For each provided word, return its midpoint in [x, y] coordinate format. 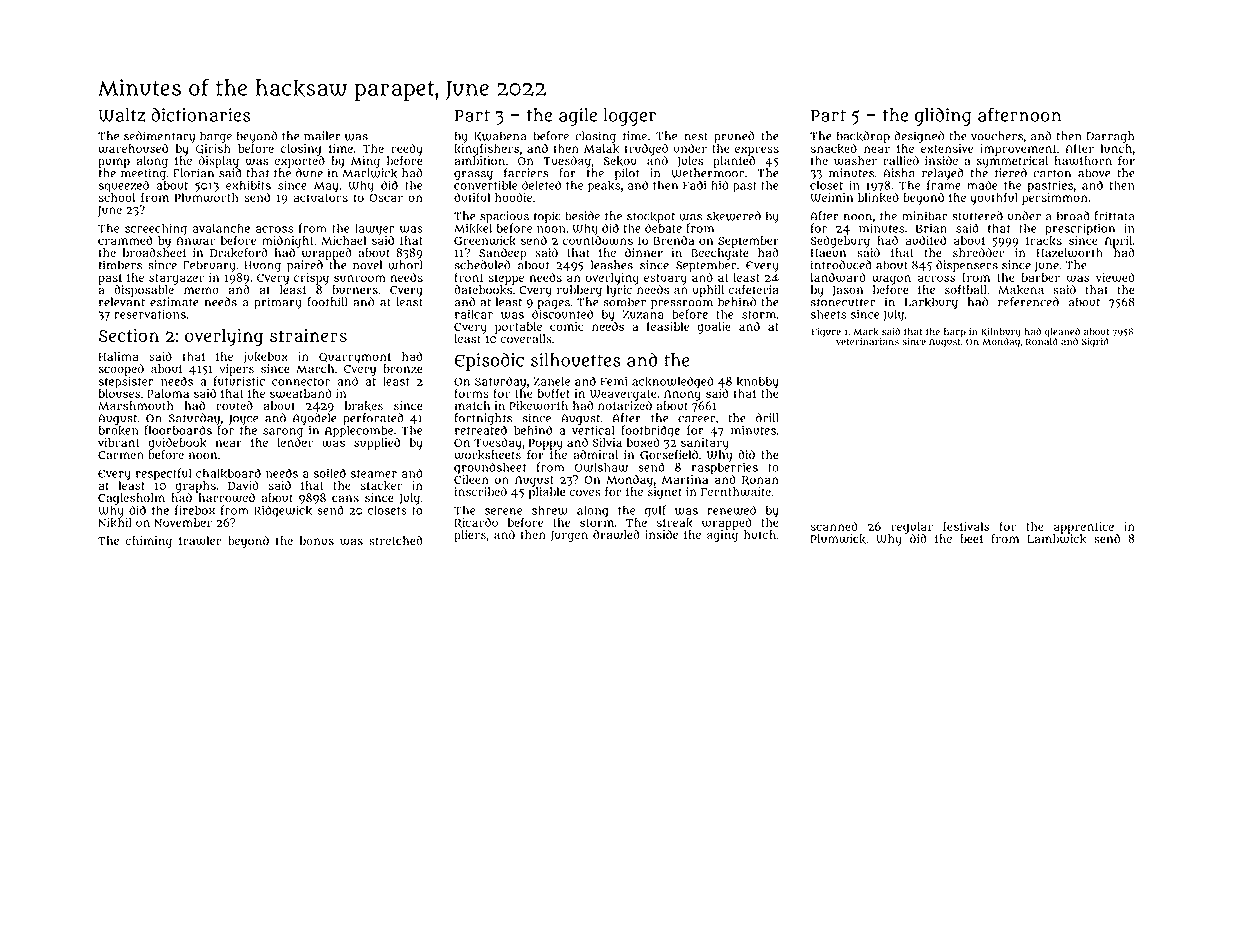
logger [630, 117]
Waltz [122, 115]
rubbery [579, 291]
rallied [901, 161]
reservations [150, 314]
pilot [627, 174]
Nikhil [115, 522]
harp [955, 333]
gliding [943, 117]
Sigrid [1095, 342]
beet [971, 539]
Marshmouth [136, 406]
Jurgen [569, 536]
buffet [554, 393]
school [117, 197]
